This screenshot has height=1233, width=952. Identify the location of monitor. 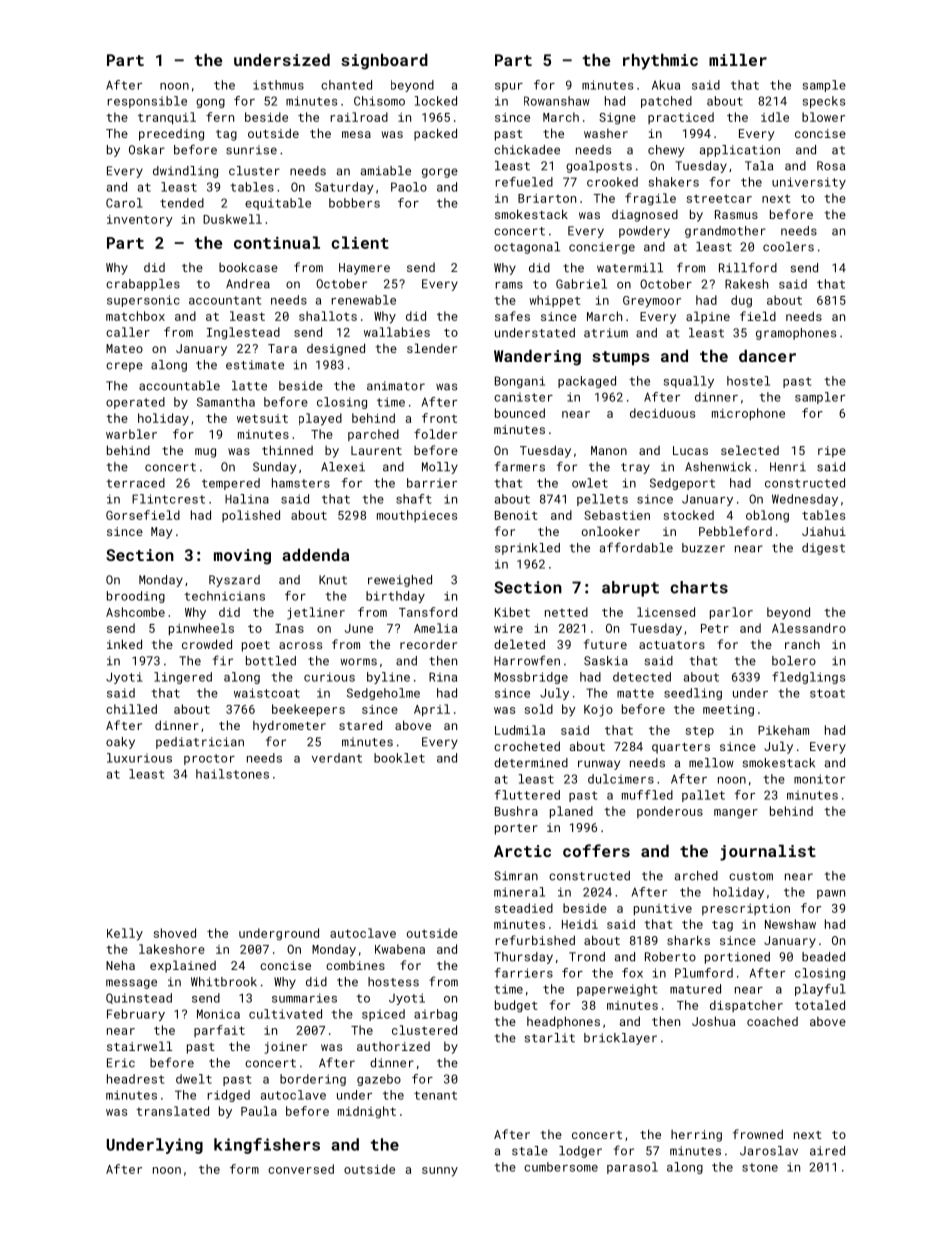
(819, 779).
